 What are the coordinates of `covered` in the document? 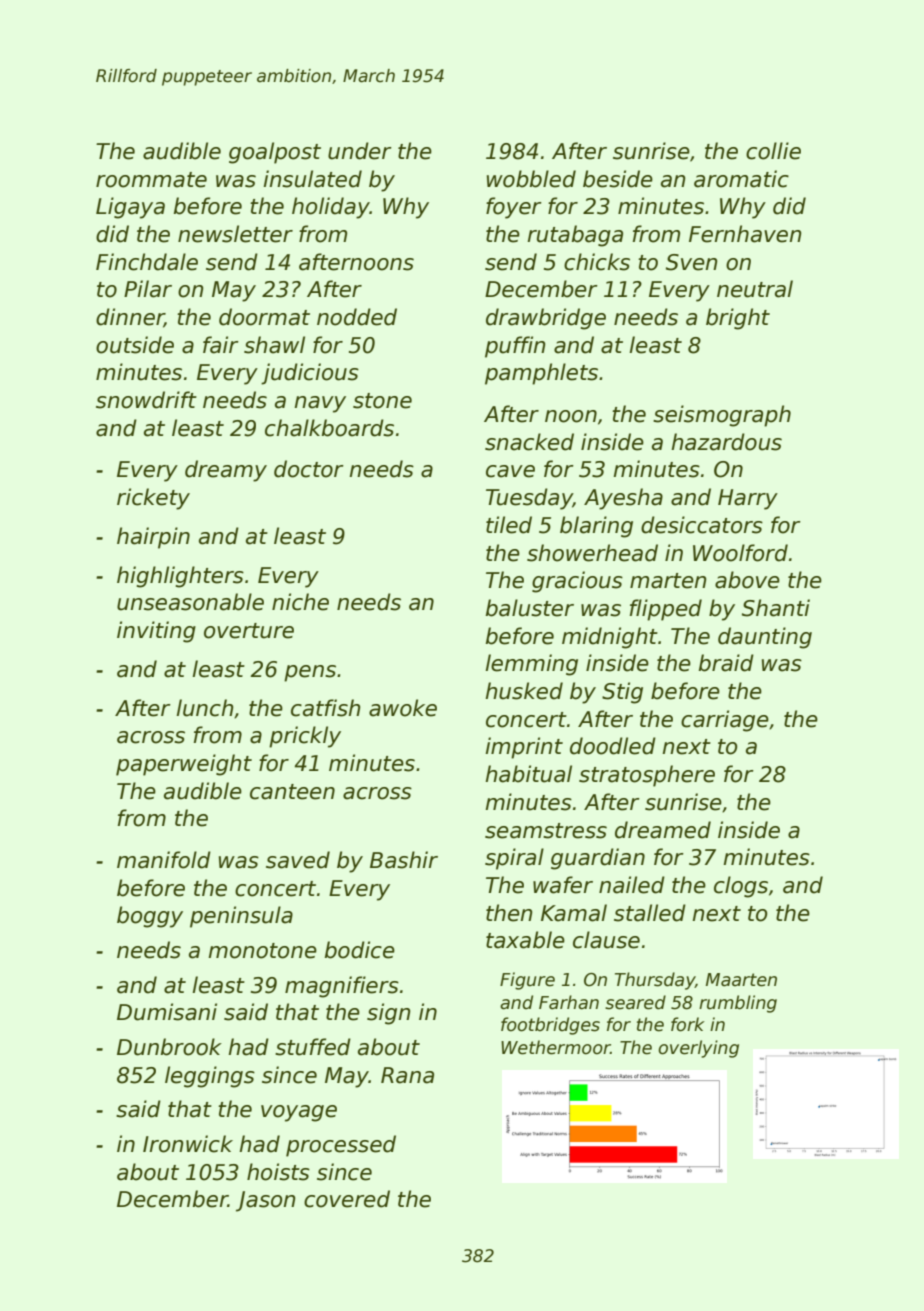 It's located at (347, 1199).
